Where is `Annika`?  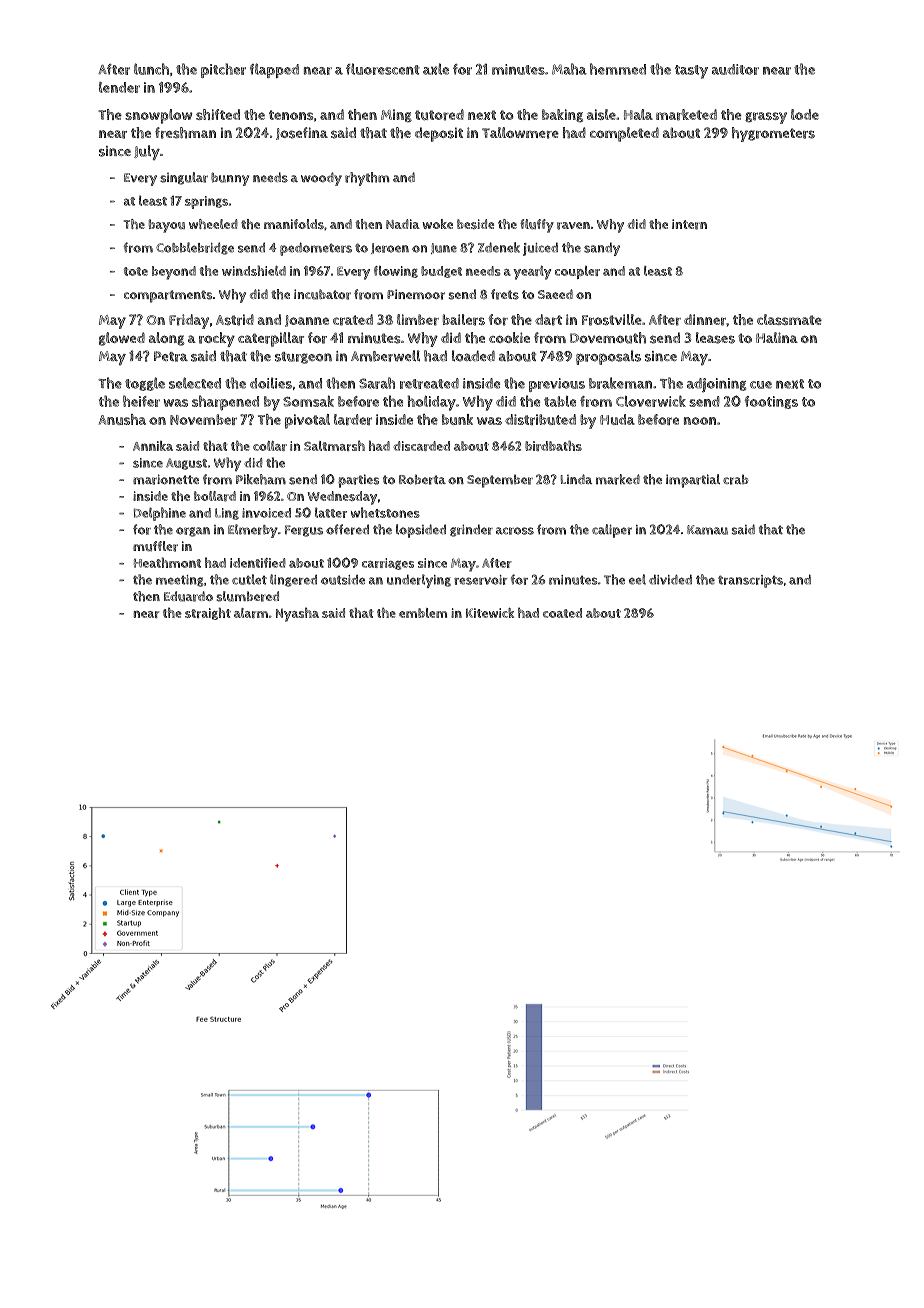
Annika is located at coordinates (153, 446).
